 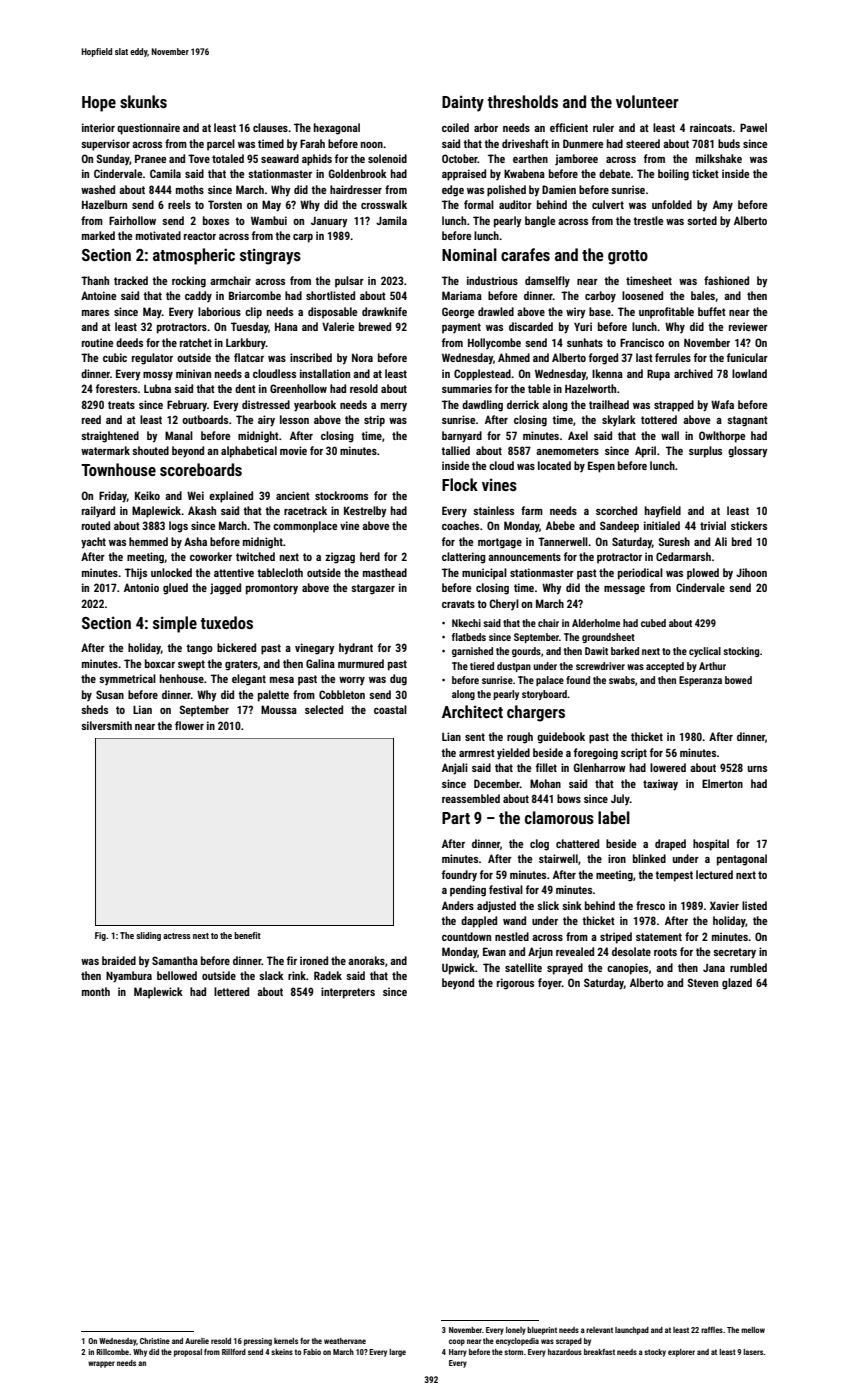 What do you see at coordinates (312, 1352) in the screenshot?
I see `Fabio` at bounding box center [312, 1352].
